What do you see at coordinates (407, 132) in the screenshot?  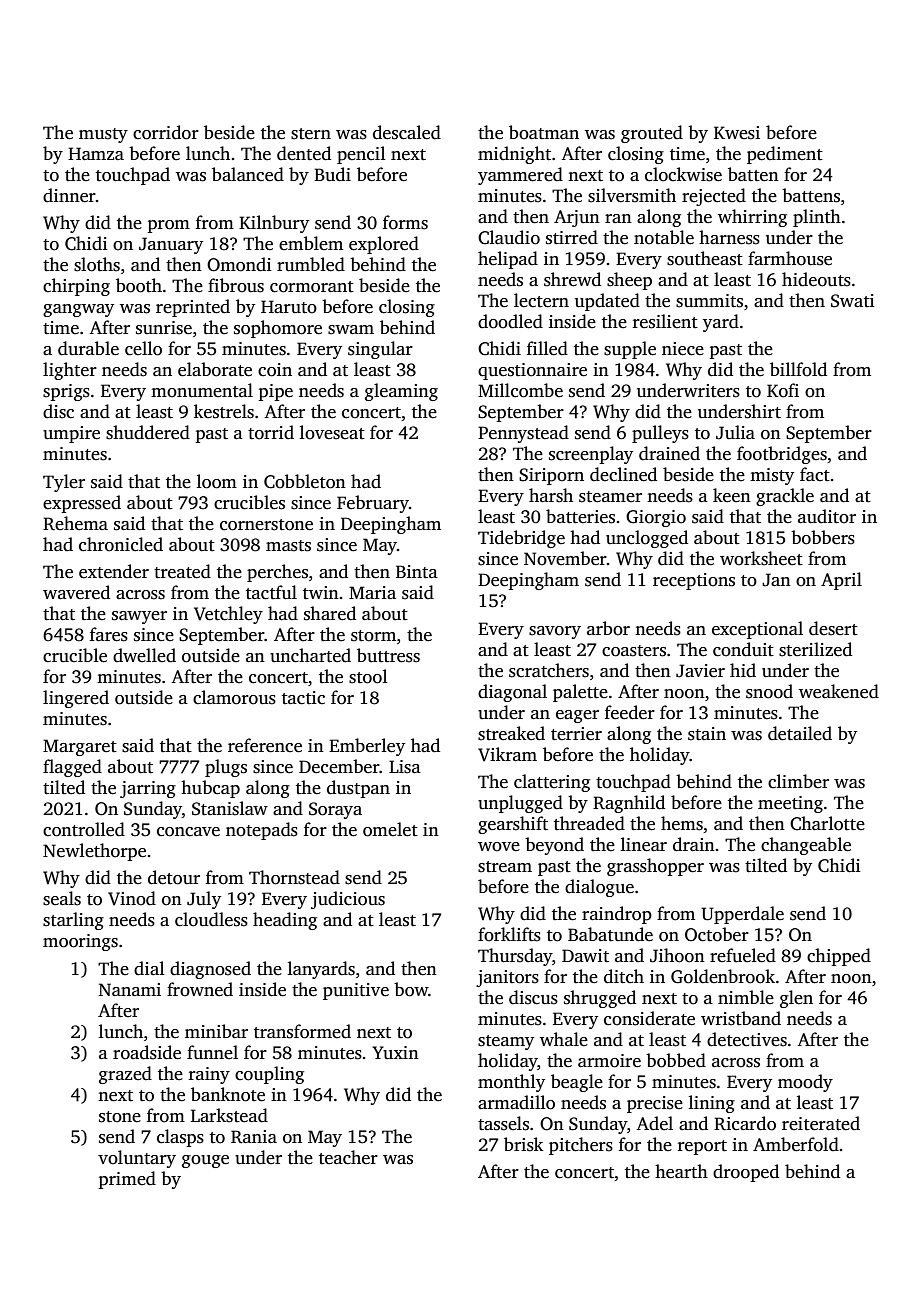 I see `descaled` at bounding box center [407, 132].
